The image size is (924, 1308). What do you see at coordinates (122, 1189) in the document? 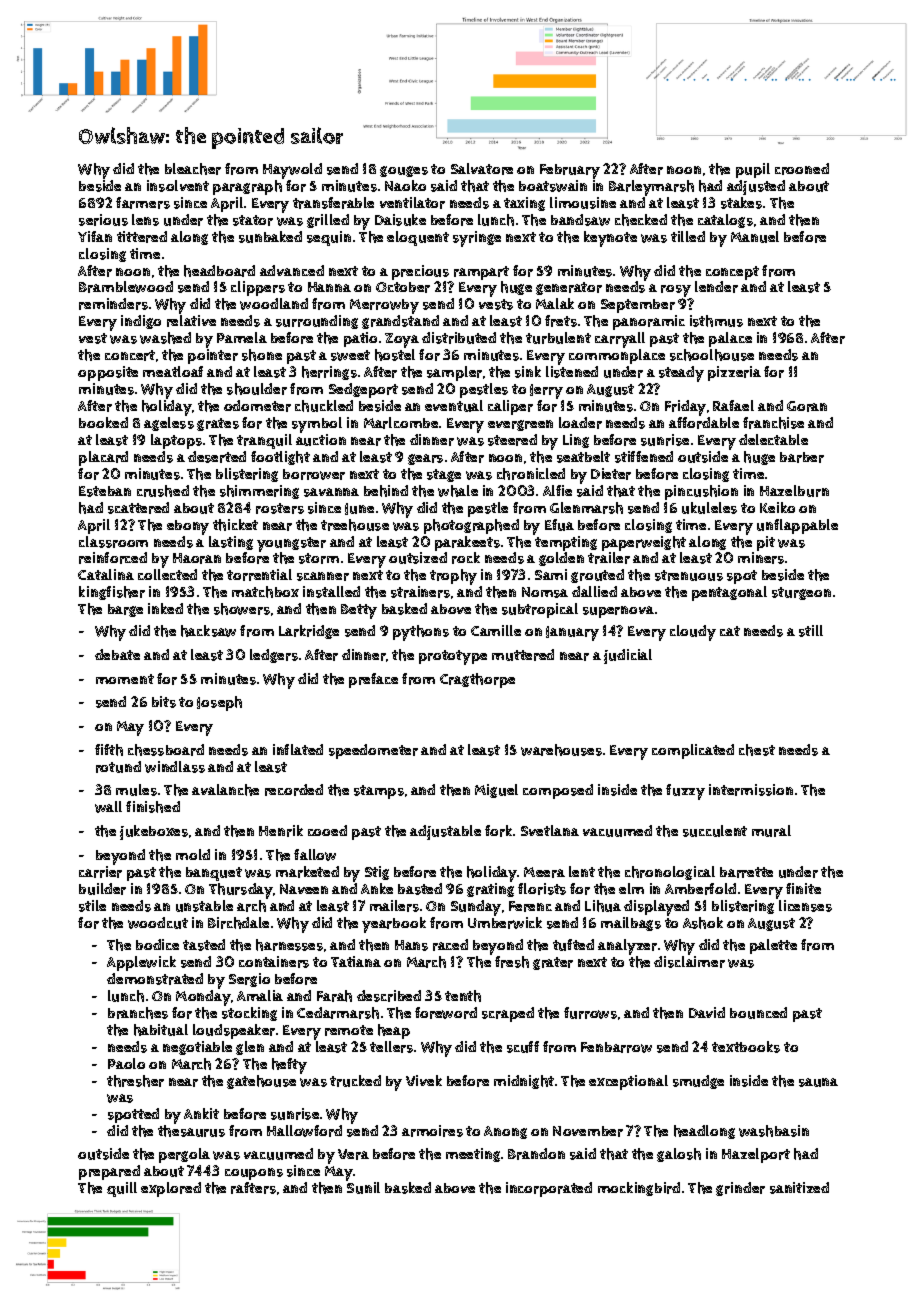
I see `quill` at bounding box center [122, 1189].
